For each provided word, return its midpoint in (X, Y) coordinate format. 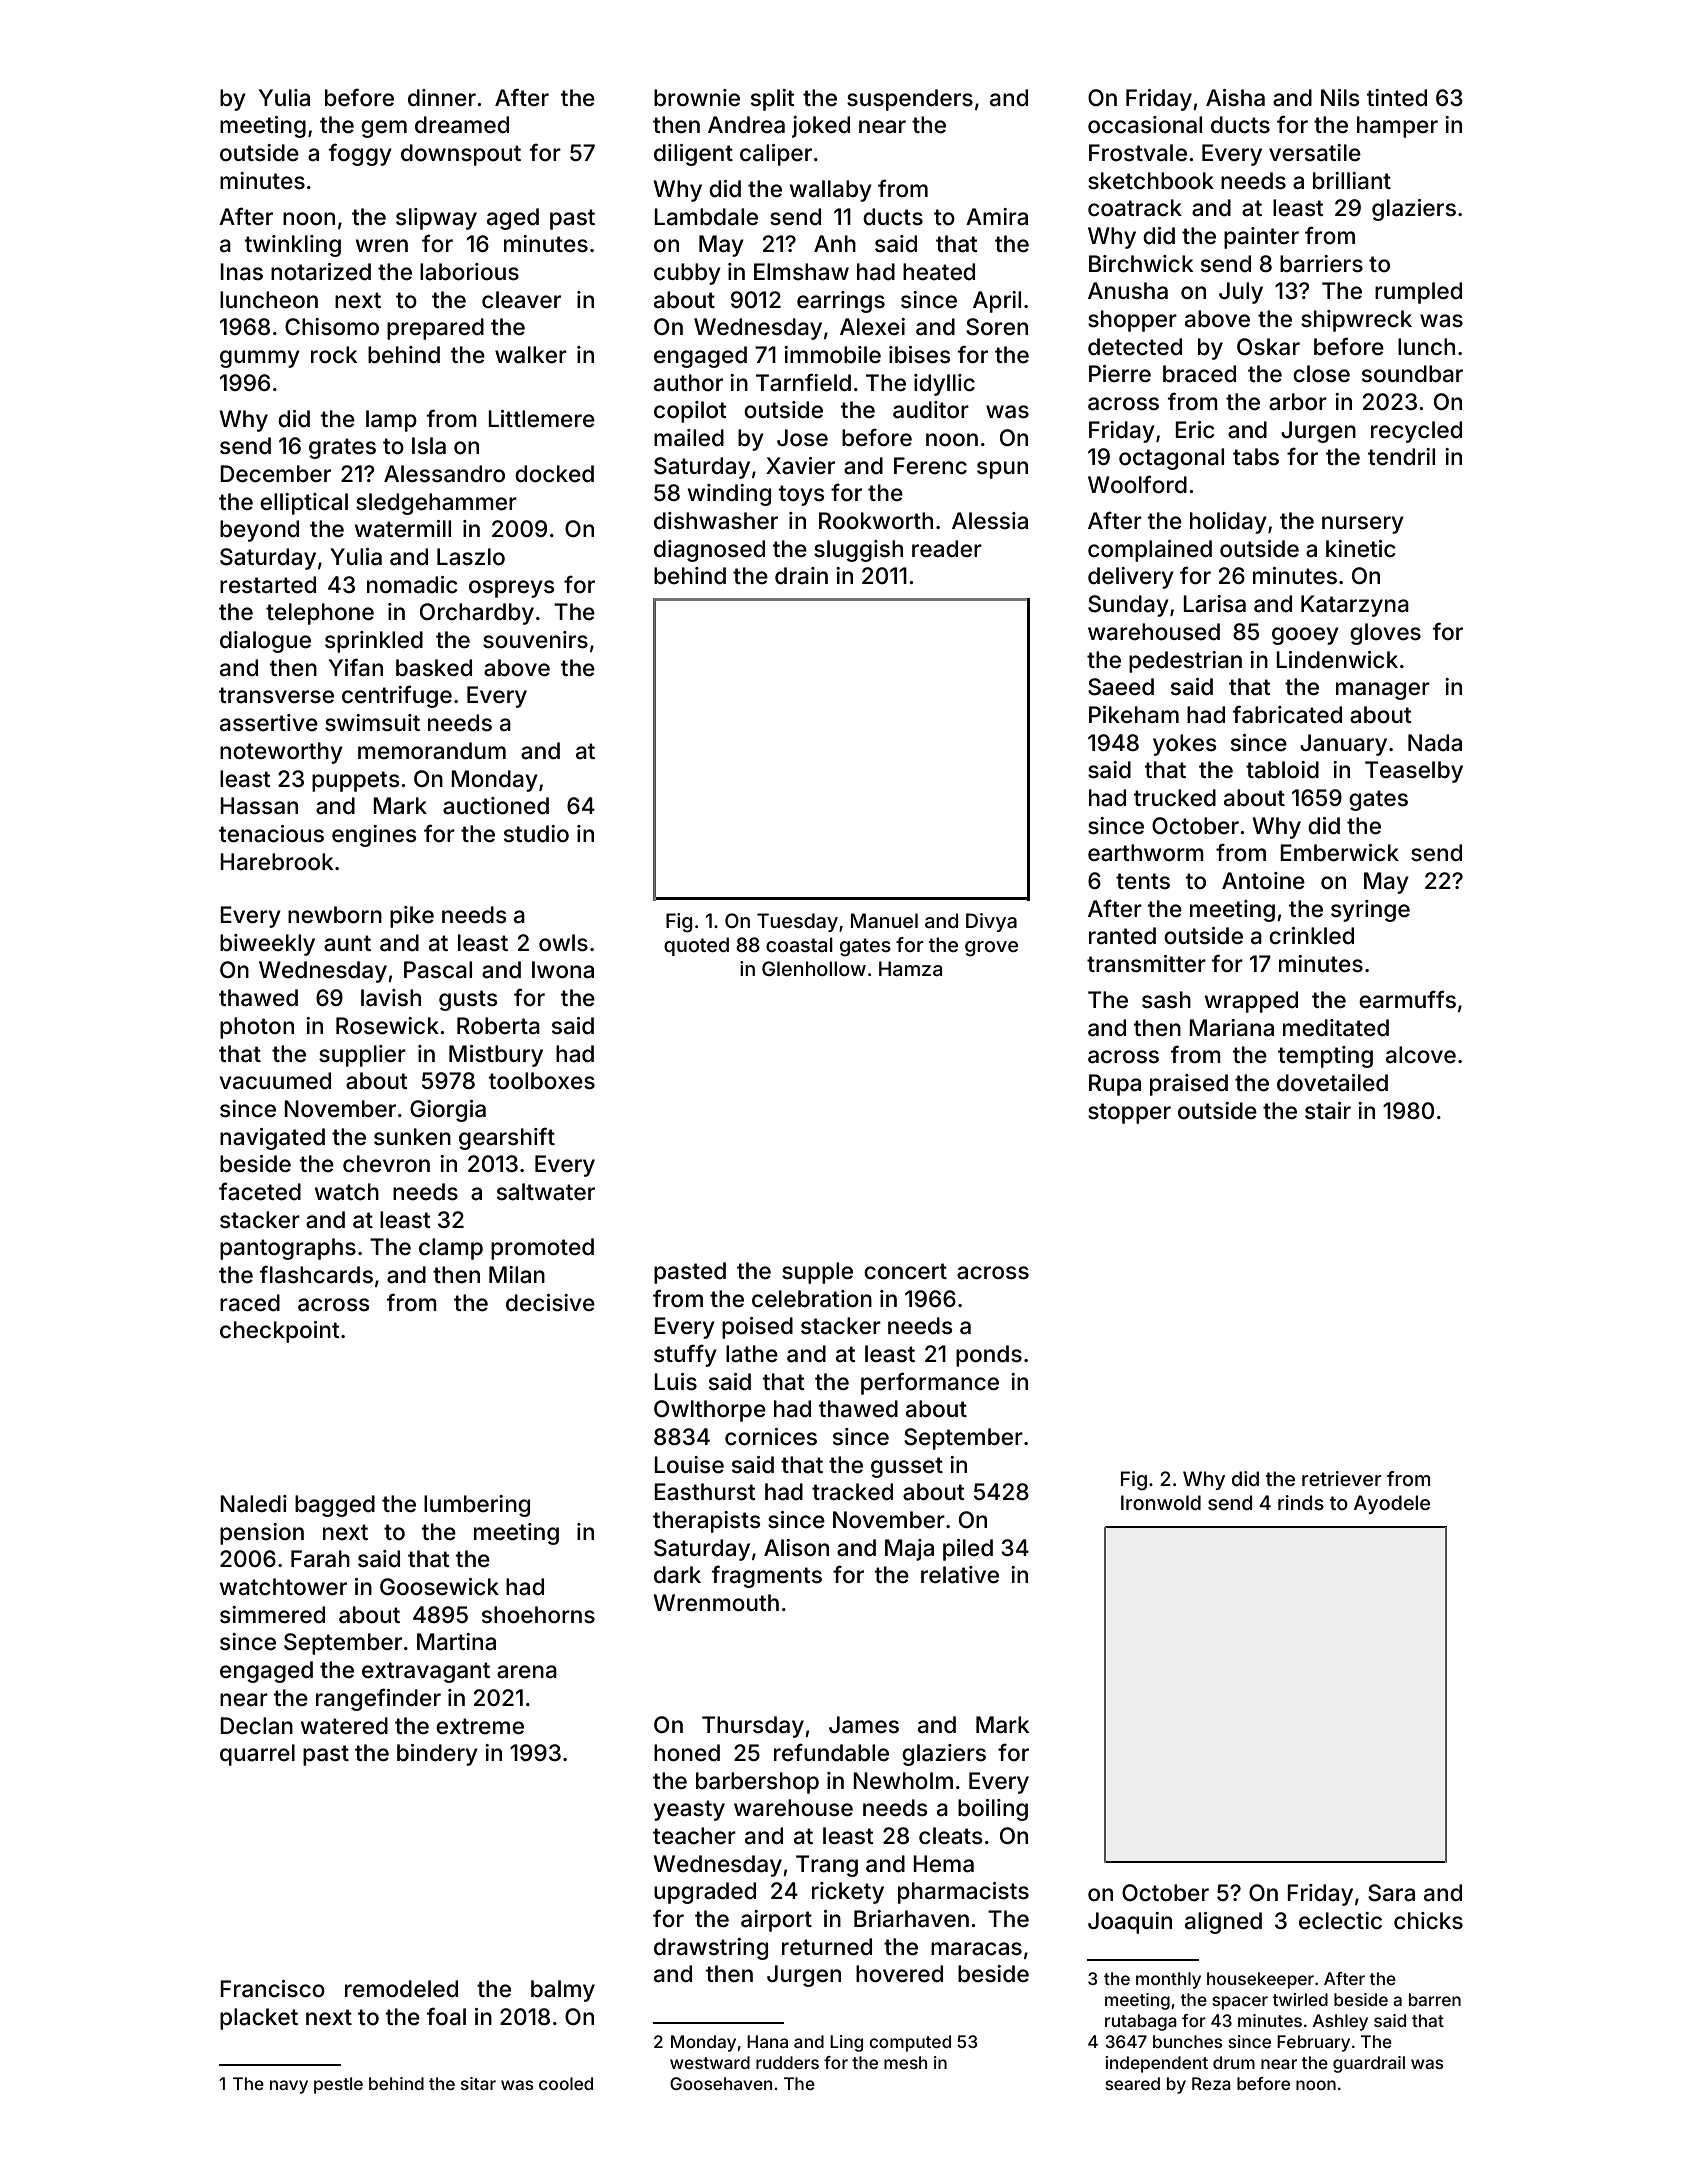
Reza (1211, 2083)
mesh (905, 2062)
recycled (1416, 432)
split (773, 100)
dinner (442, 98)
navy (289, 2087)
